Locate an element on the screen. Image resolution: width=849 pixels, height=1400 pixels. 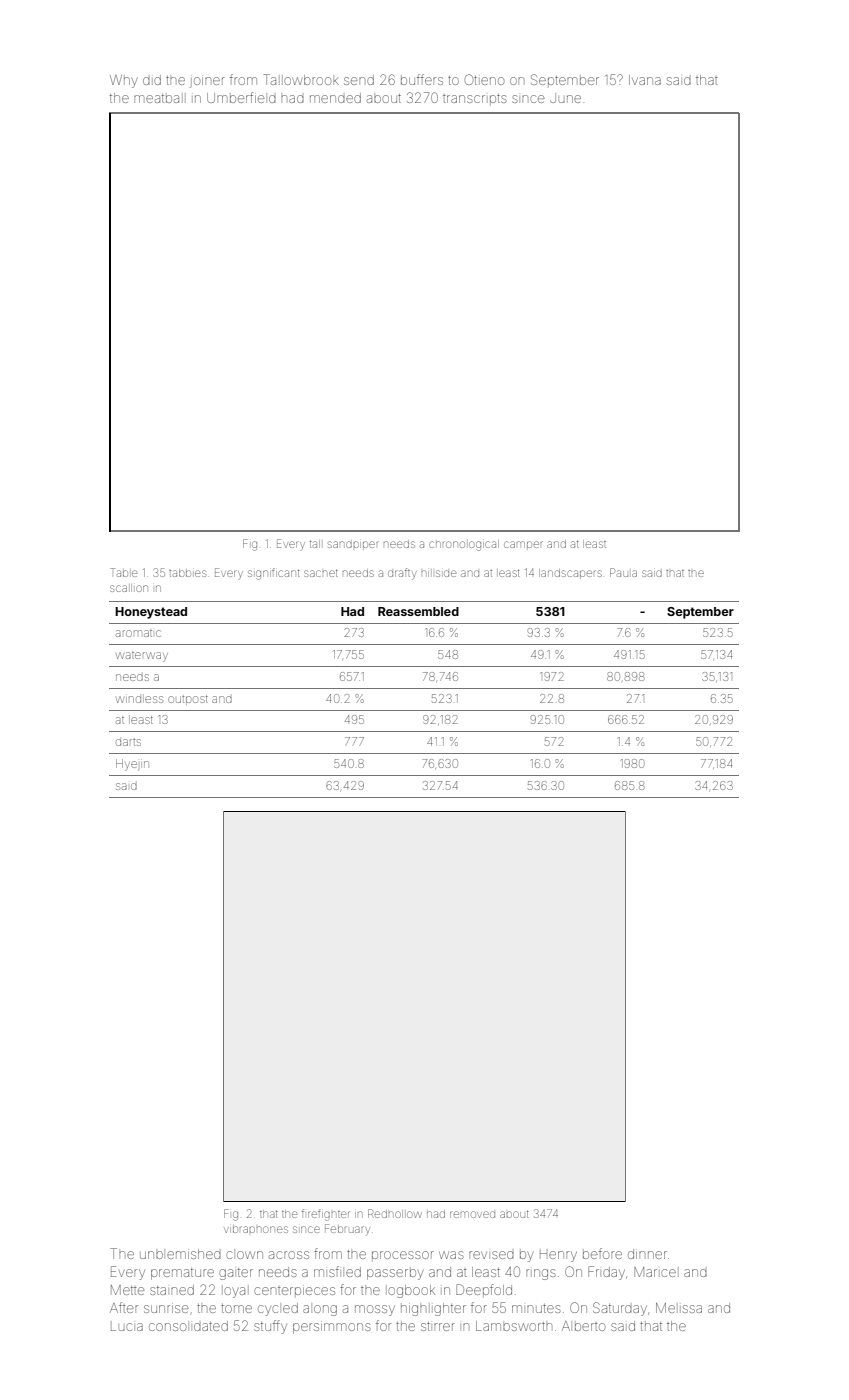
Hyejin is located at coordinates (132, 765).
